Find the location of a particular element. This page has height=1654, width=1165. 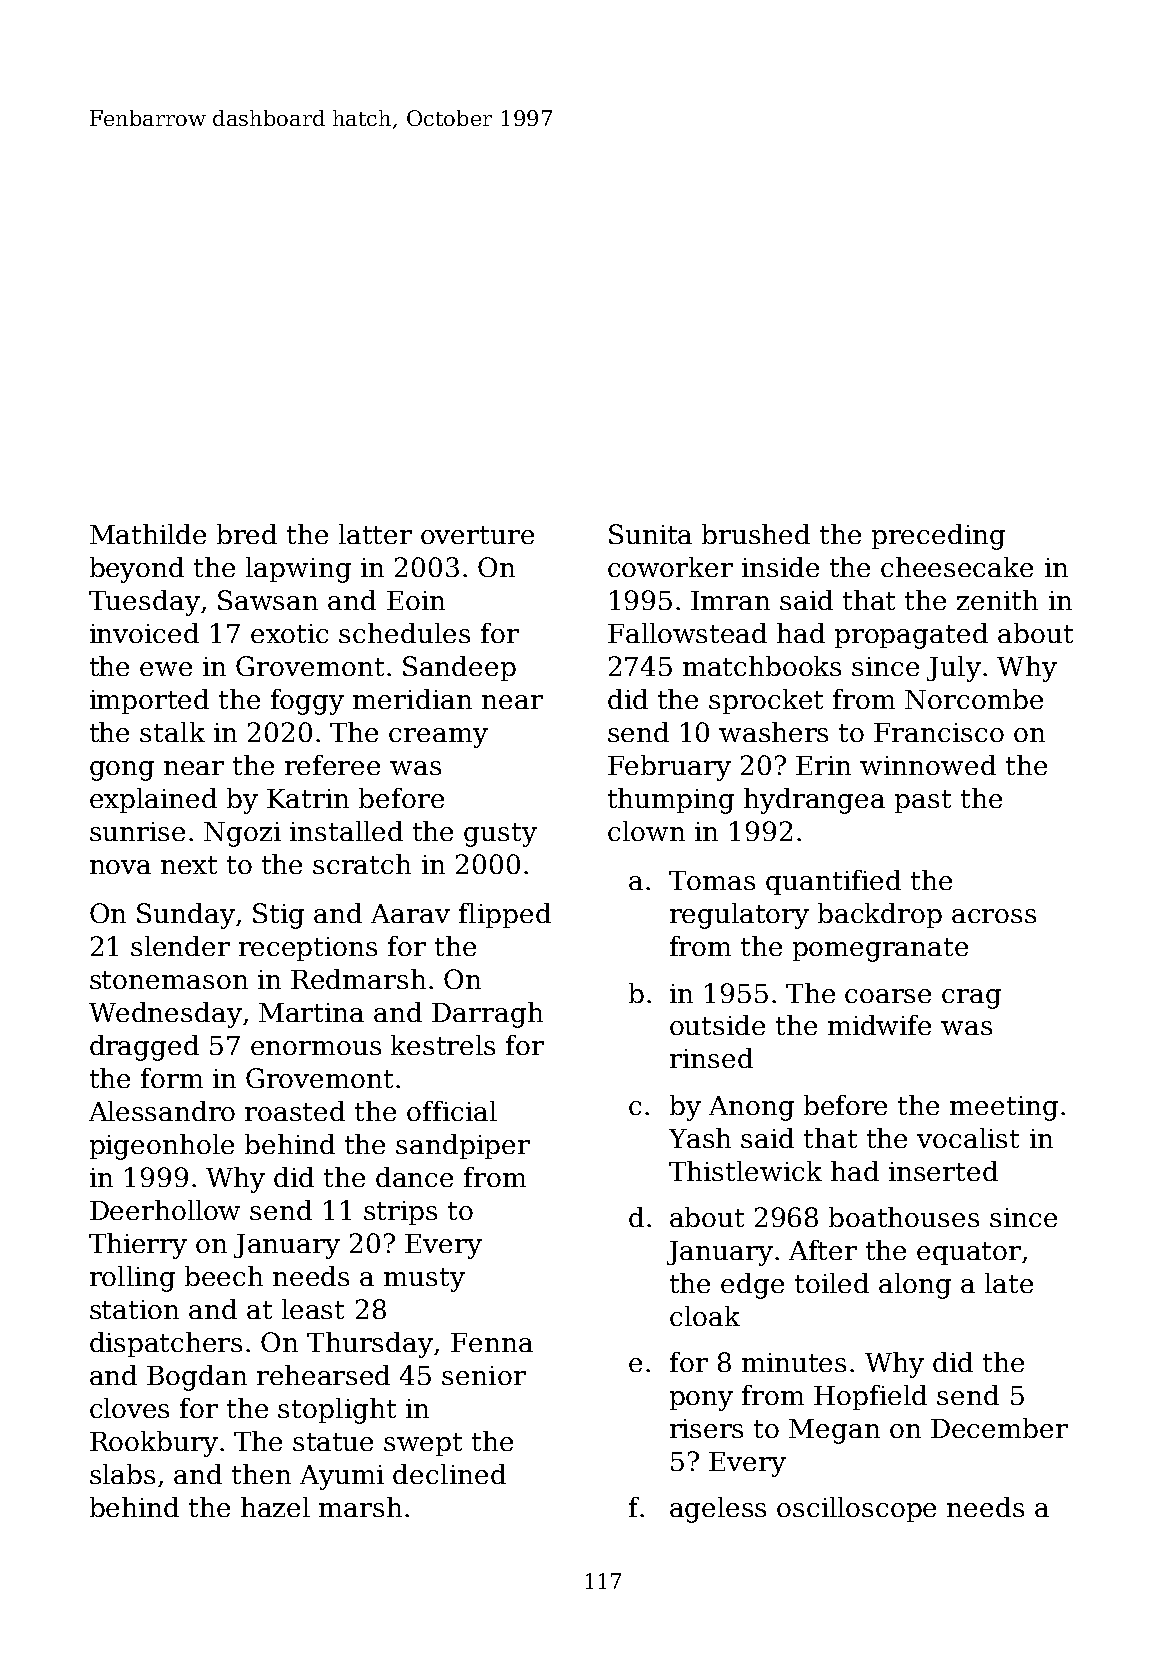

declined is located at coordinates (449, 1474).
